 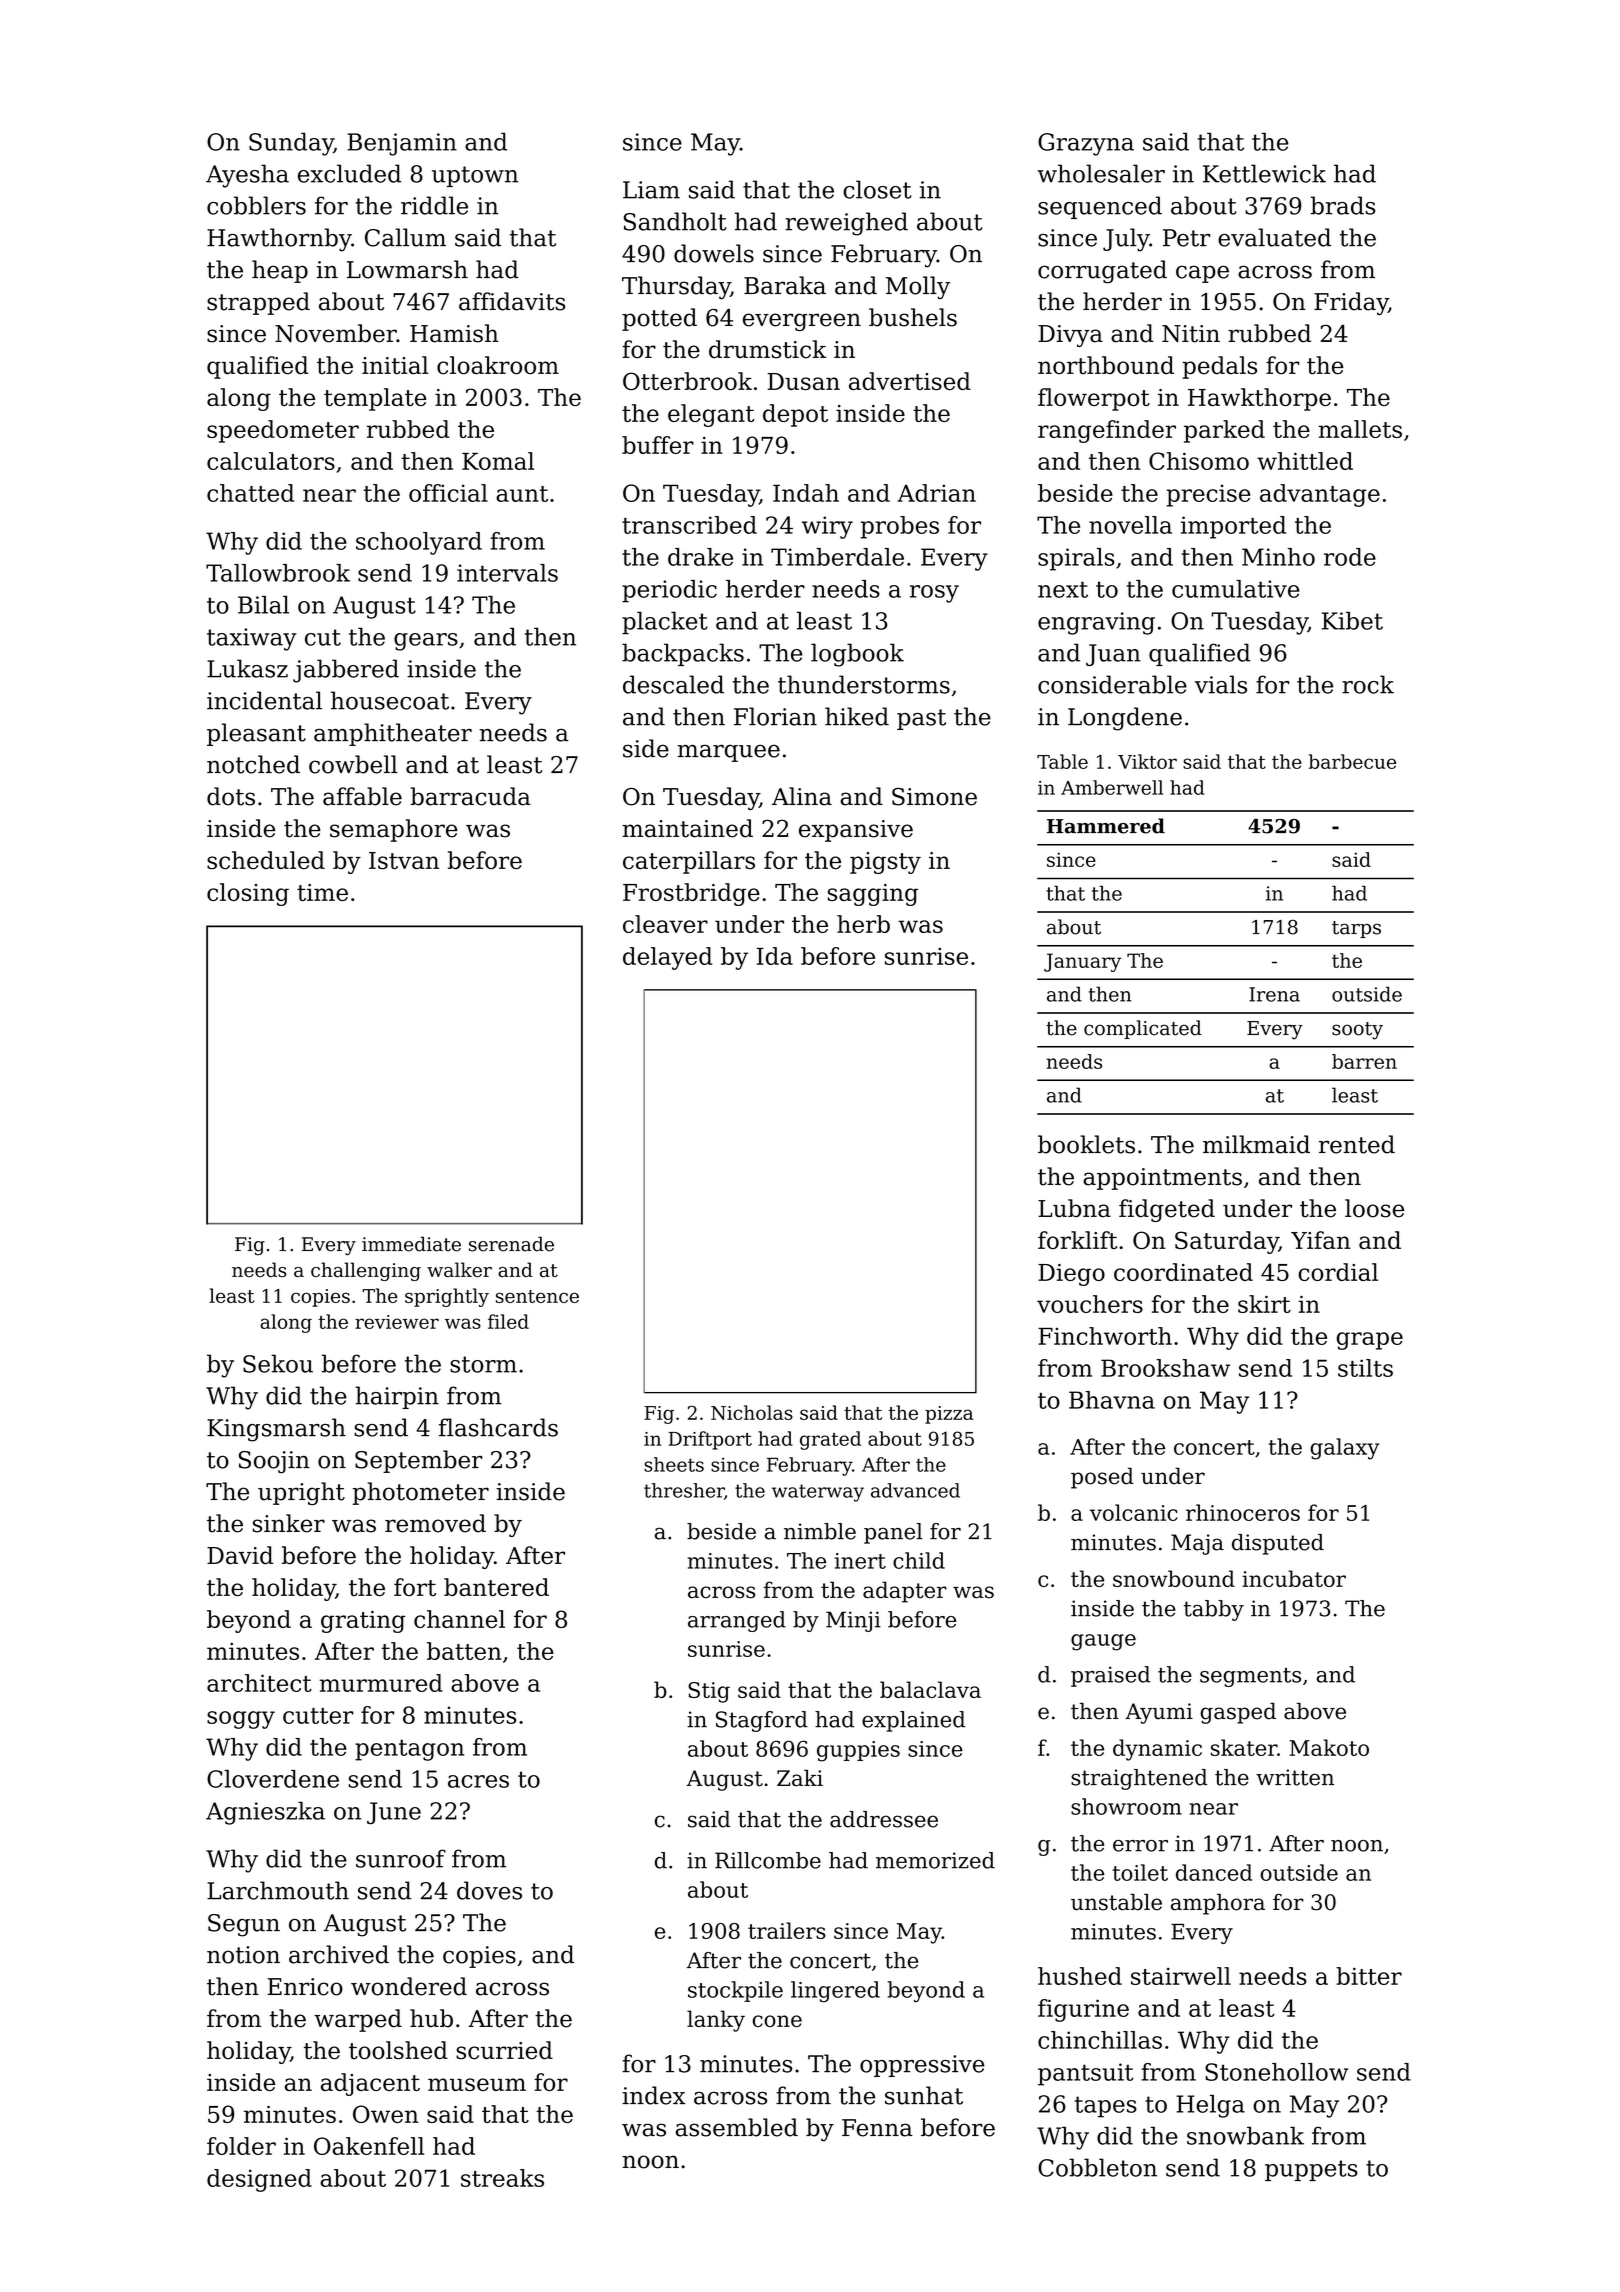 I want to click on closing, so click(x=248, y=894).
